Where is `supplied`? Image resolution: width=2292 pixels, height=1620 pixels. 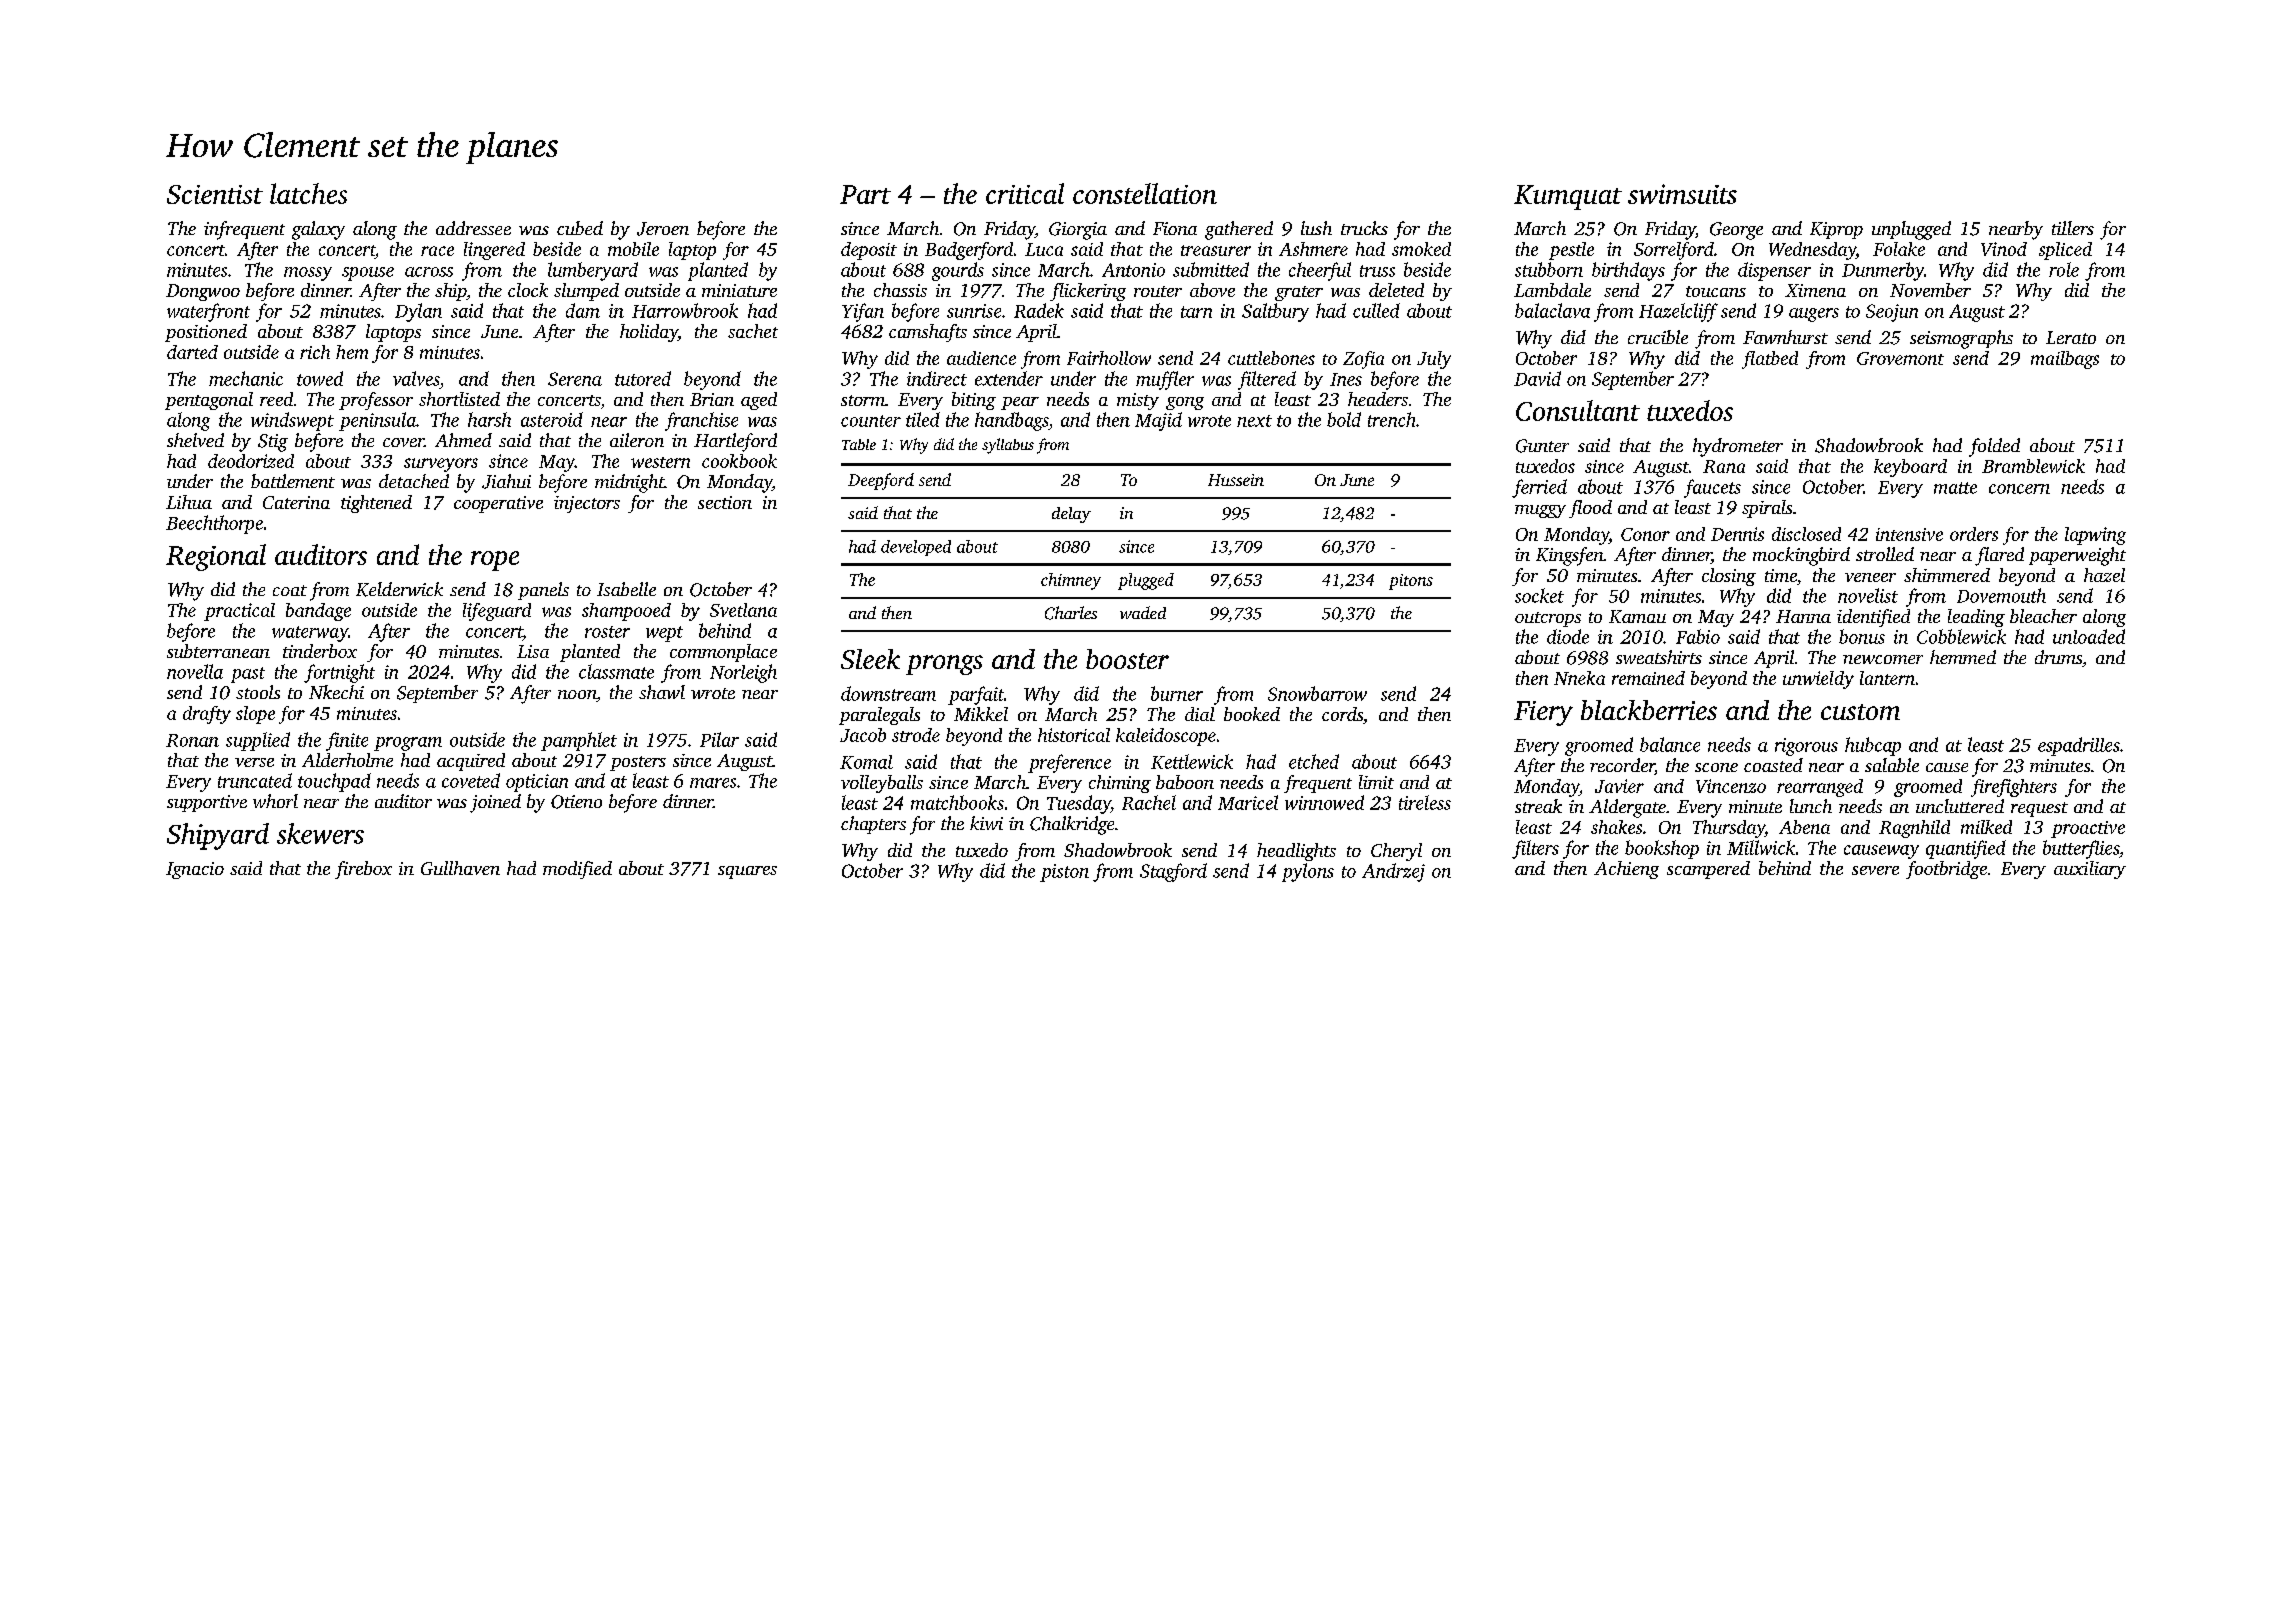
supplied is located at coordinates (258, 741).
